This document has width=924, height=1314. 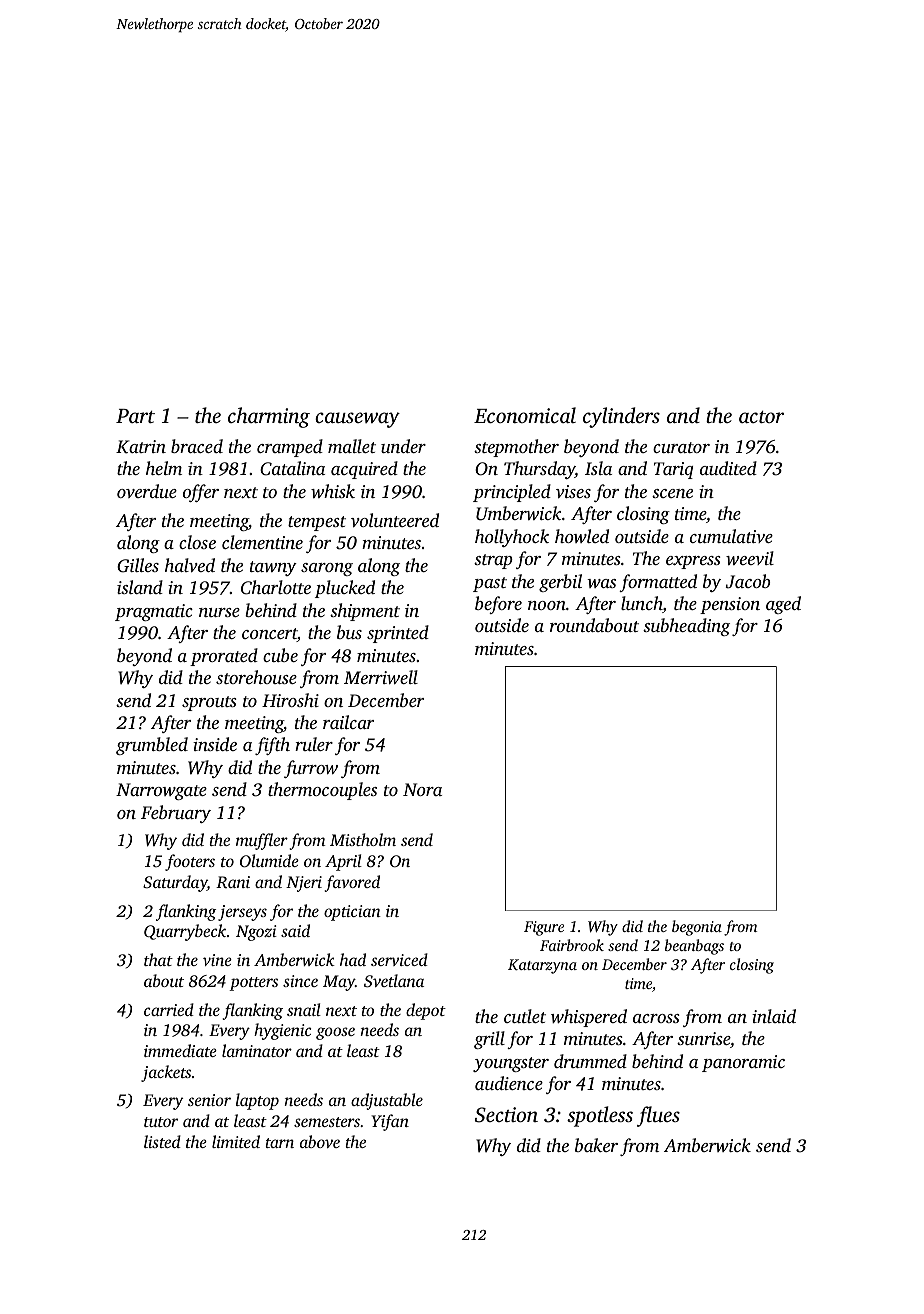 I want to click on Economical, so click(x=525, y=415).
